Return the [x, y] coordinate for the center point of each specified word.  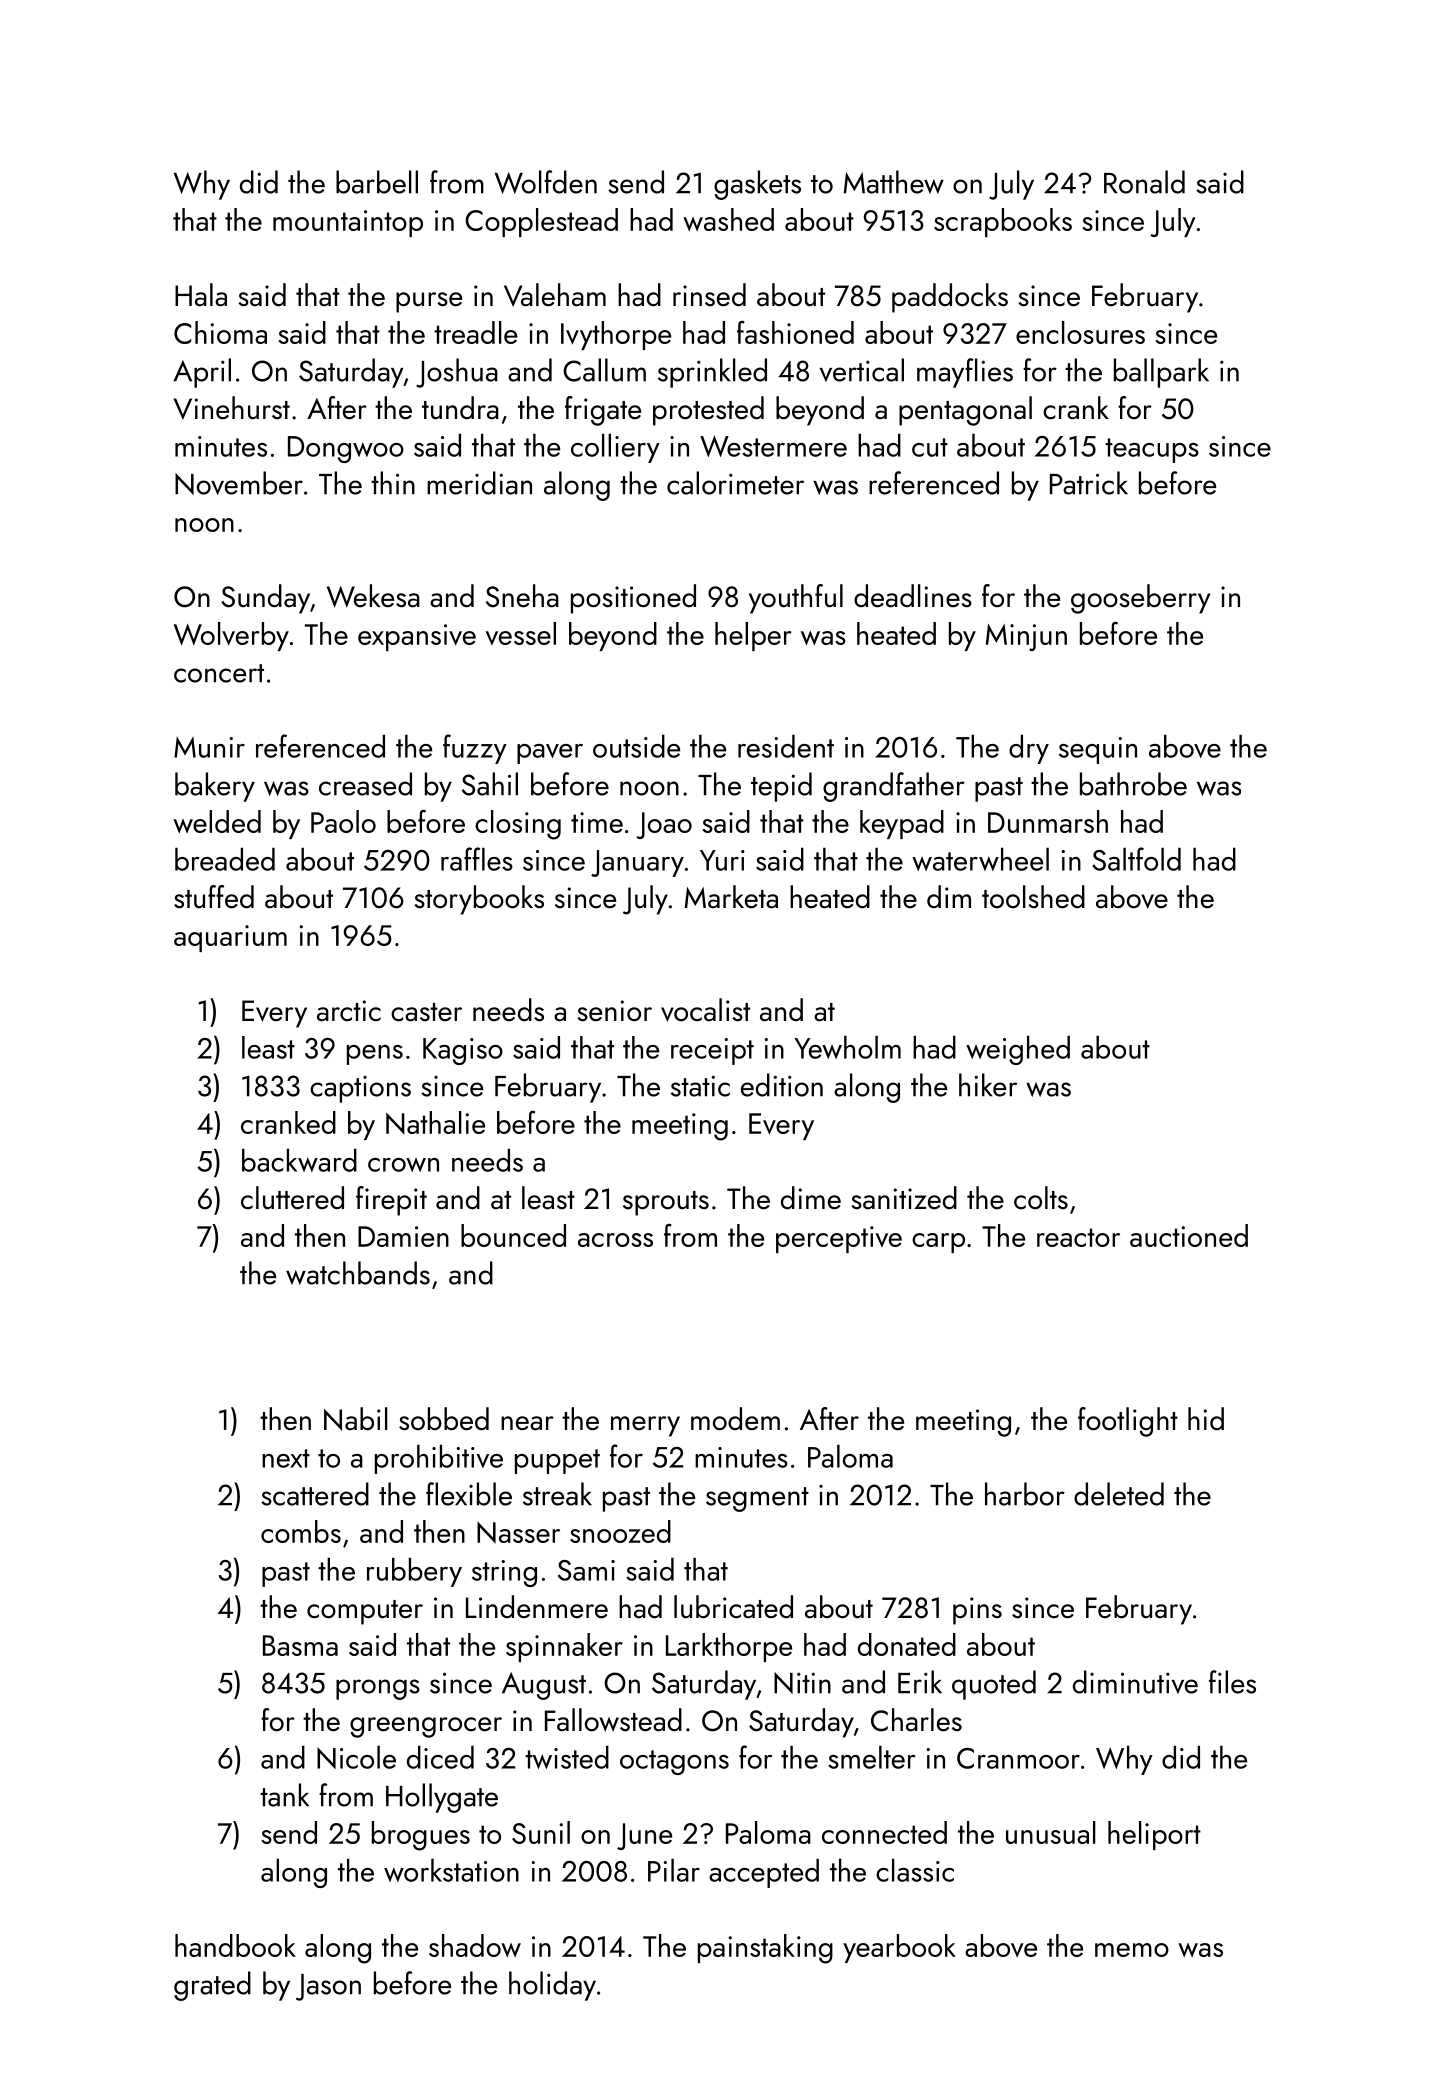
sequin [1098, 750]
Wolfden [546, 182]
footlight [1128, 1422]
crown [403, 1165]
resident [786, 746]
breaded [225, 859]
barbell [377, 182]
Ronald [1144, 182]
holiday [552, 1986]
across [615, 1240]
